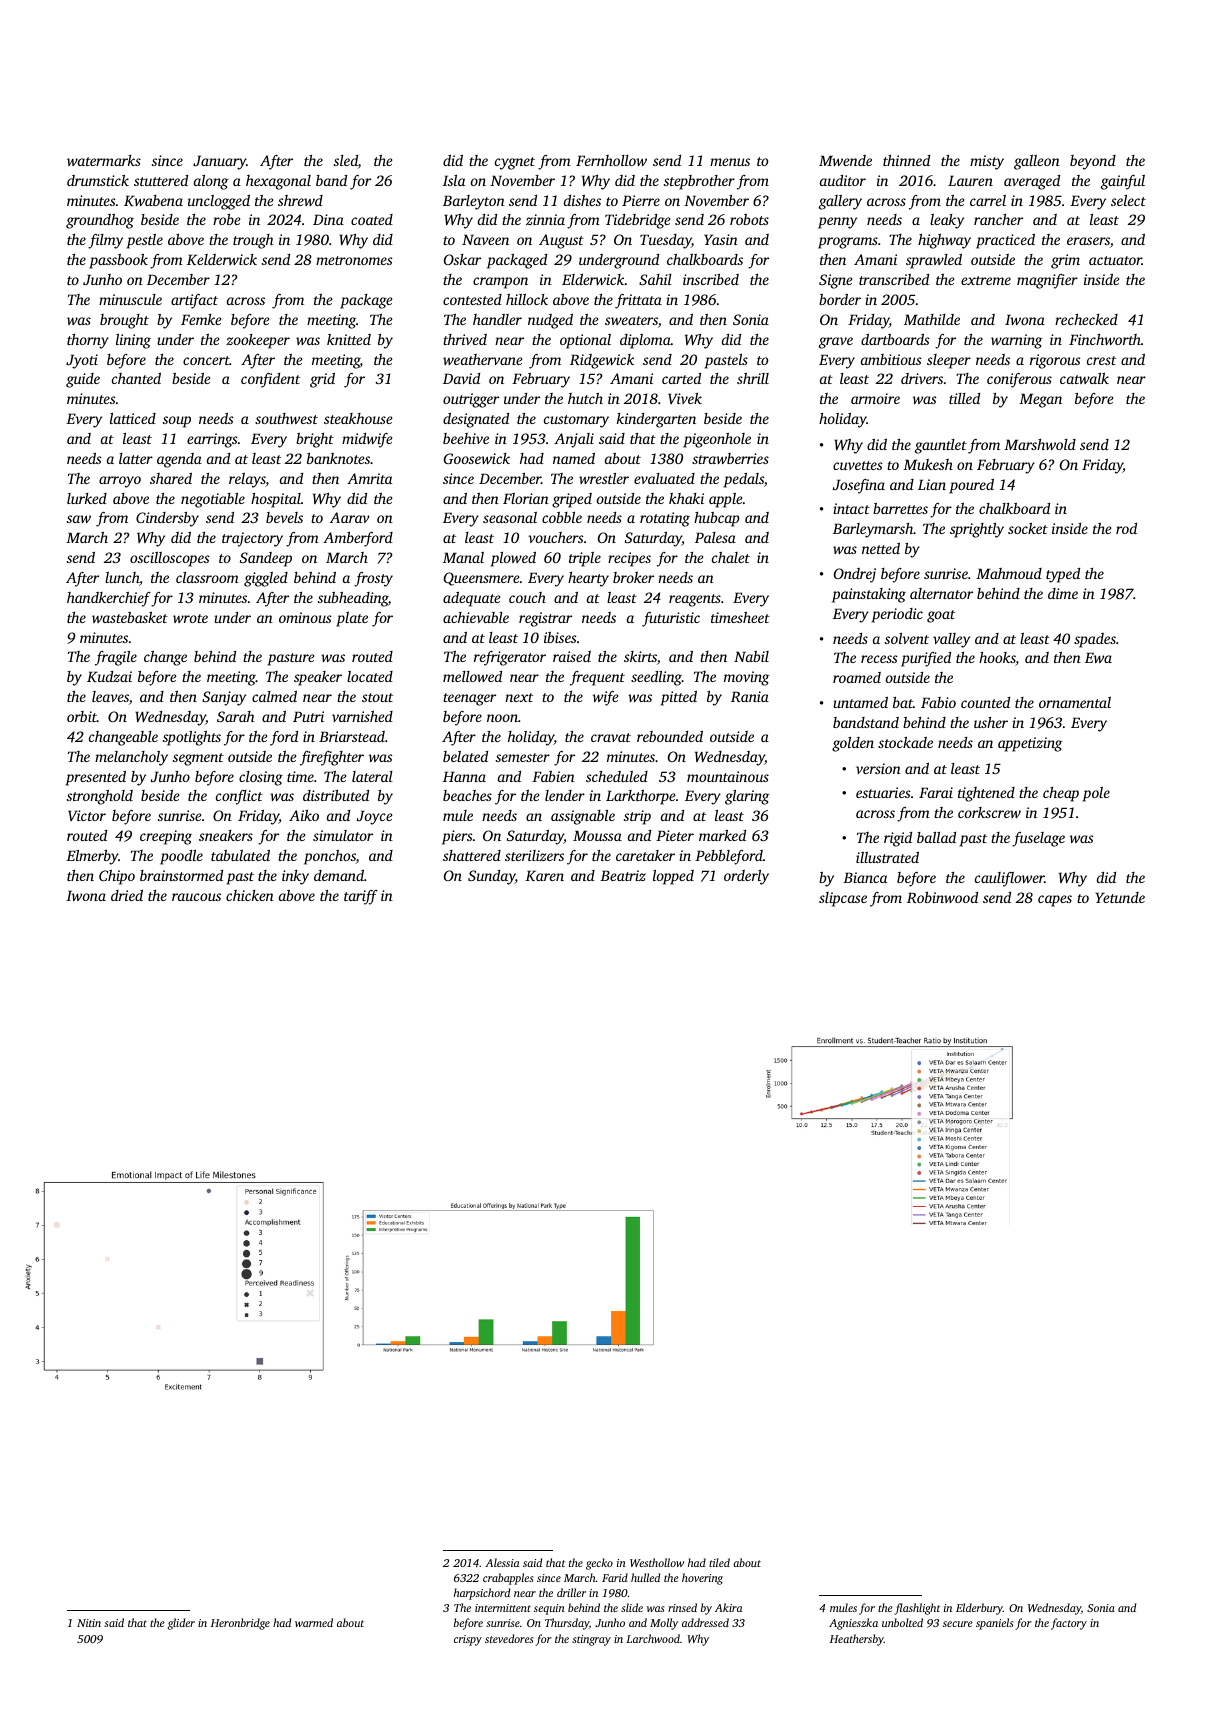 This page has width=1212, height=1715. What do you see at coordinates (515, 163) in the page?
I see `cygnet` at bounding box center [515, 163].
